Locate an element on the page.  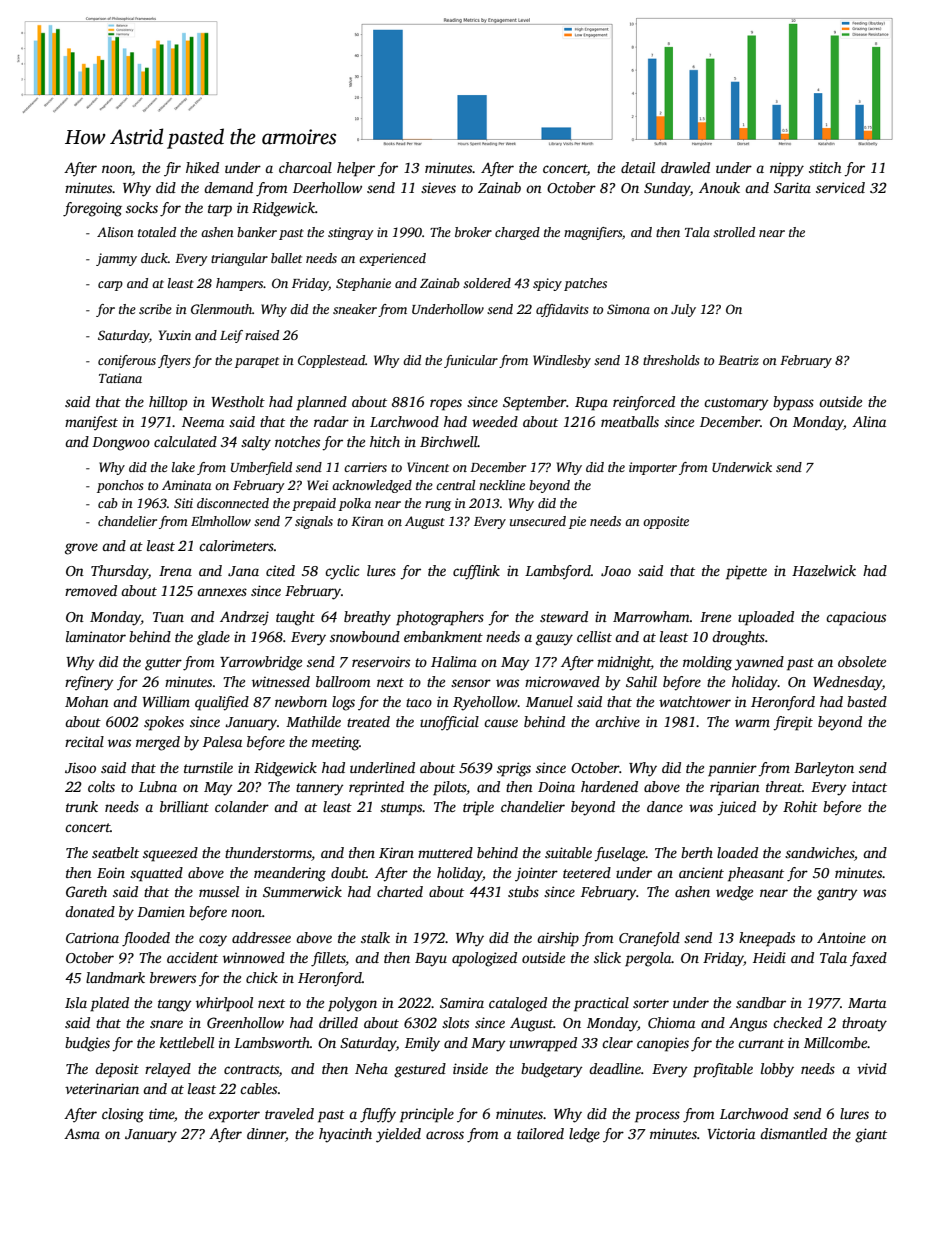
process is located at coordinates (657, 1117).
